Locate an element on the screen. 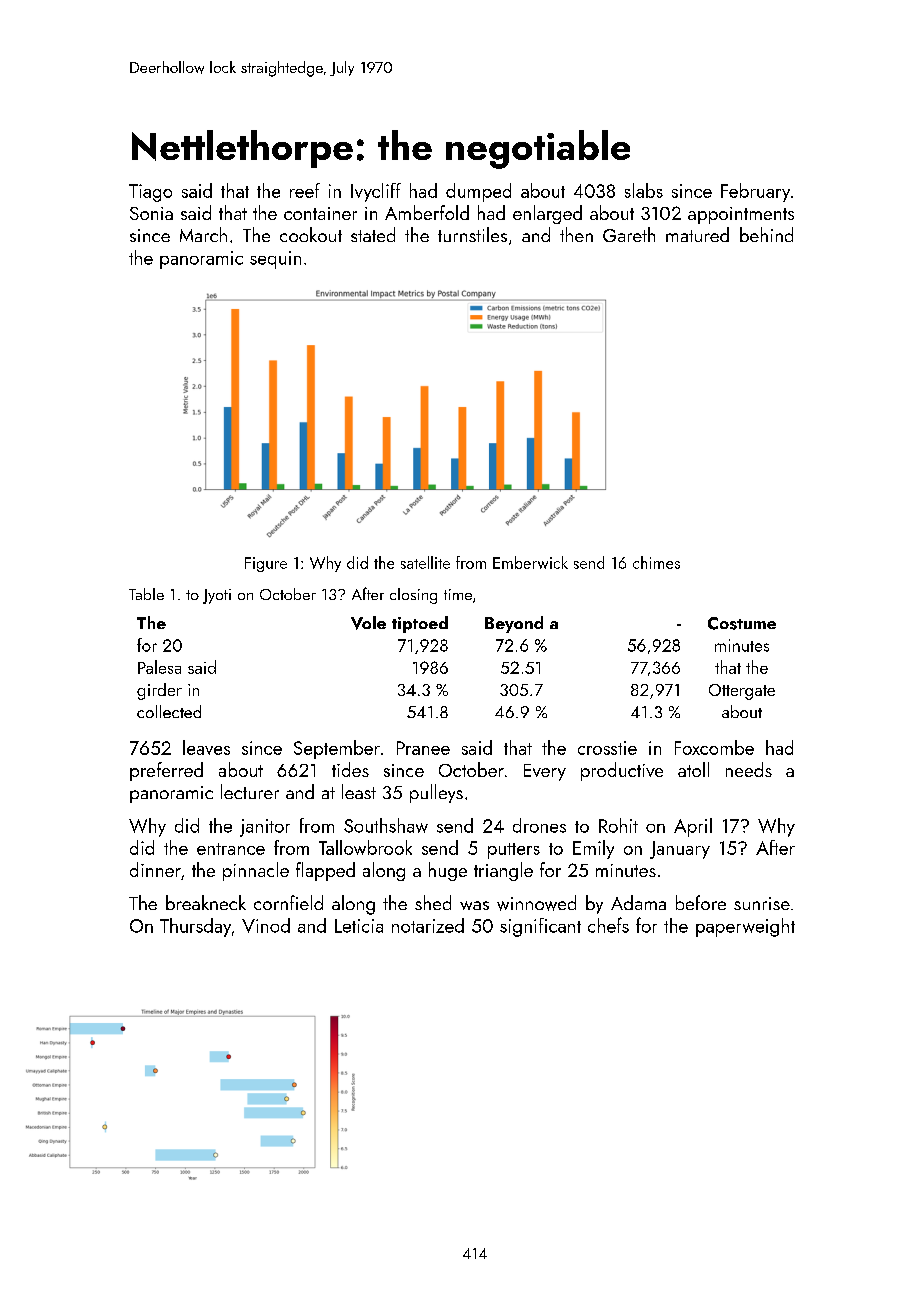 The height and width of the screenshot is (1314, 924). Costume is located at coordinates (742, 623).
